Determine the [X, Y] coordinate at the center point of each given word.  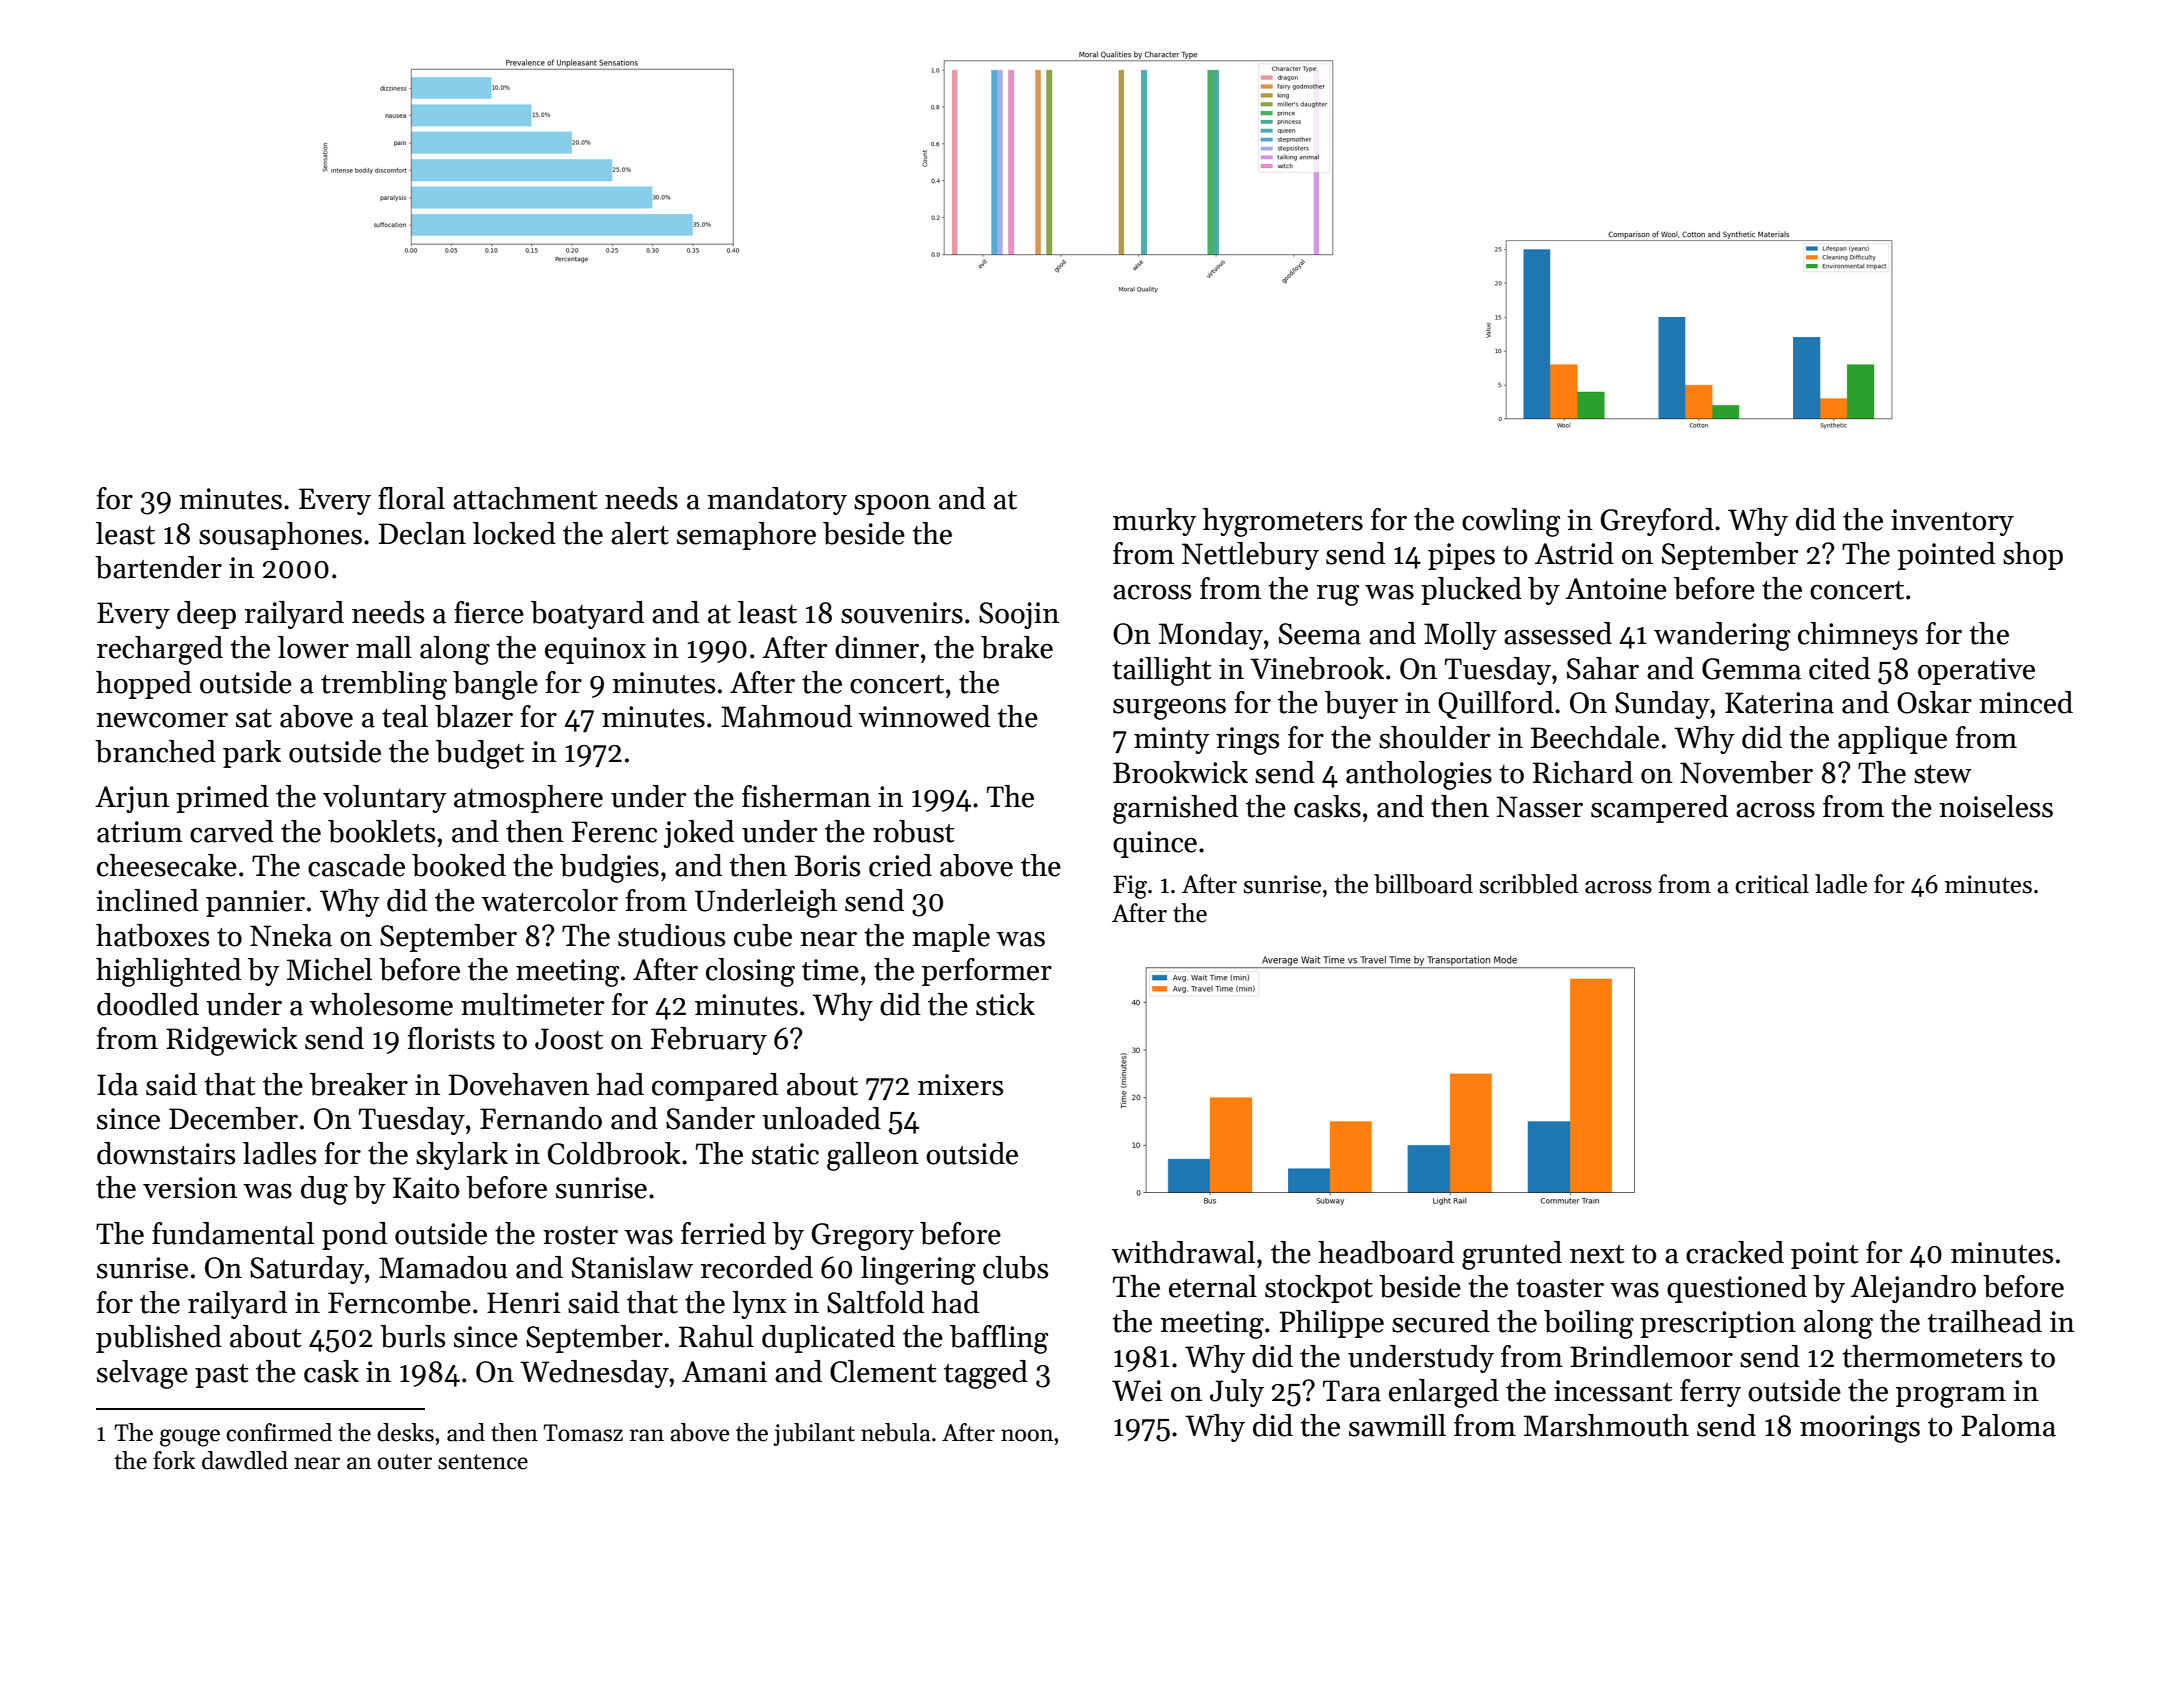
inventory [1952, 522]
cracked [1735, 1252]
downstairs [166, 1153]
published [159, 1339]
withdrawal [1183, 1252]
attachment [525, 498]
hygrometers [1283, 522]
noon [1027, 1435]
